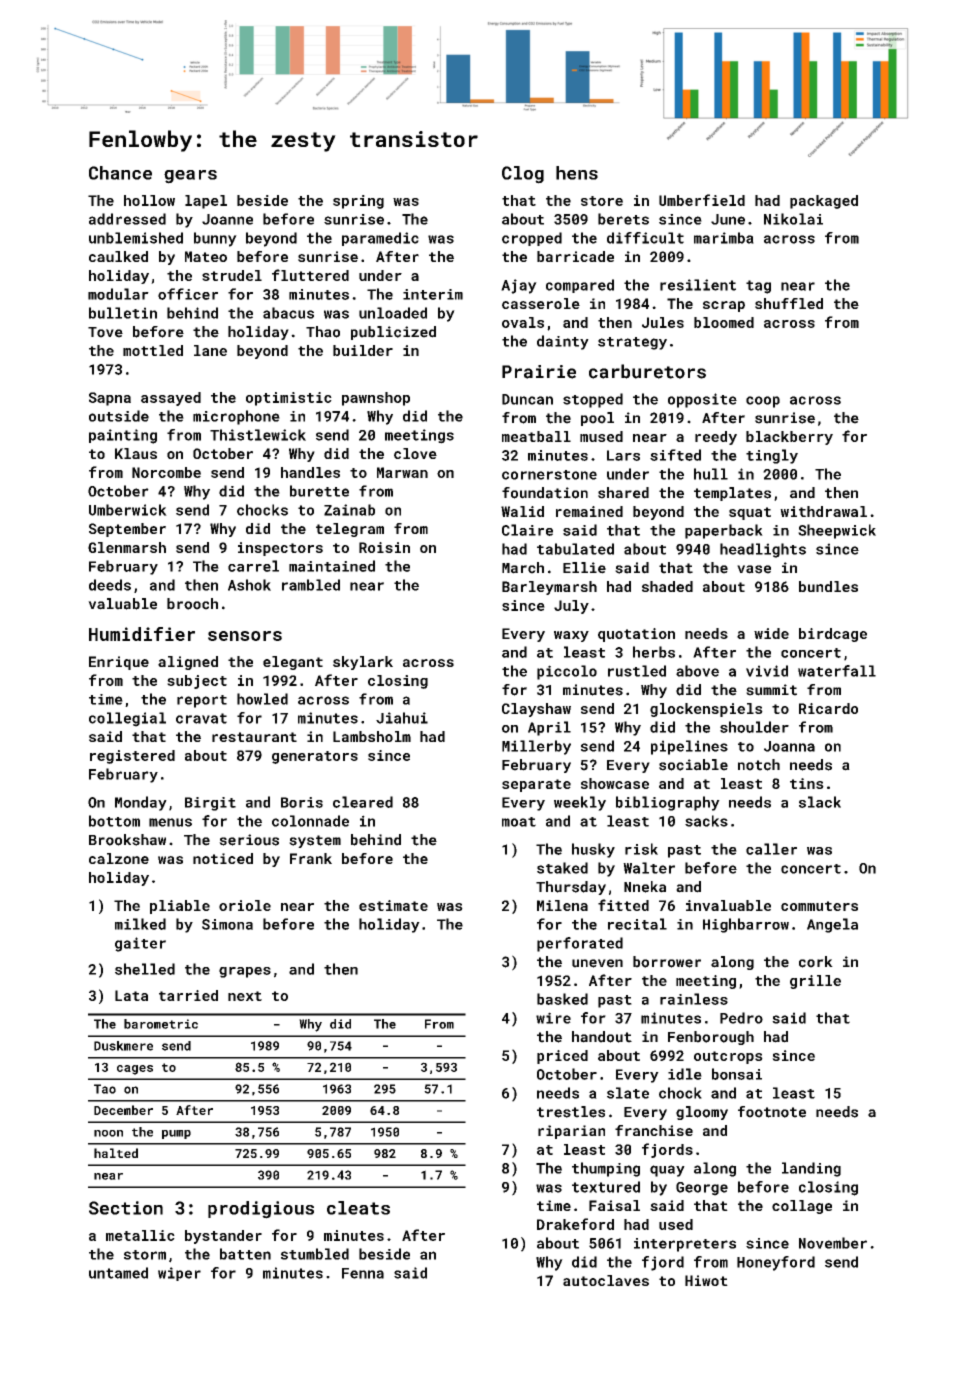 This document has height=1374, width=967. What do you see at coordinates (577, 173) in the document?
I see `hens` at bounding box center [577, 173].
